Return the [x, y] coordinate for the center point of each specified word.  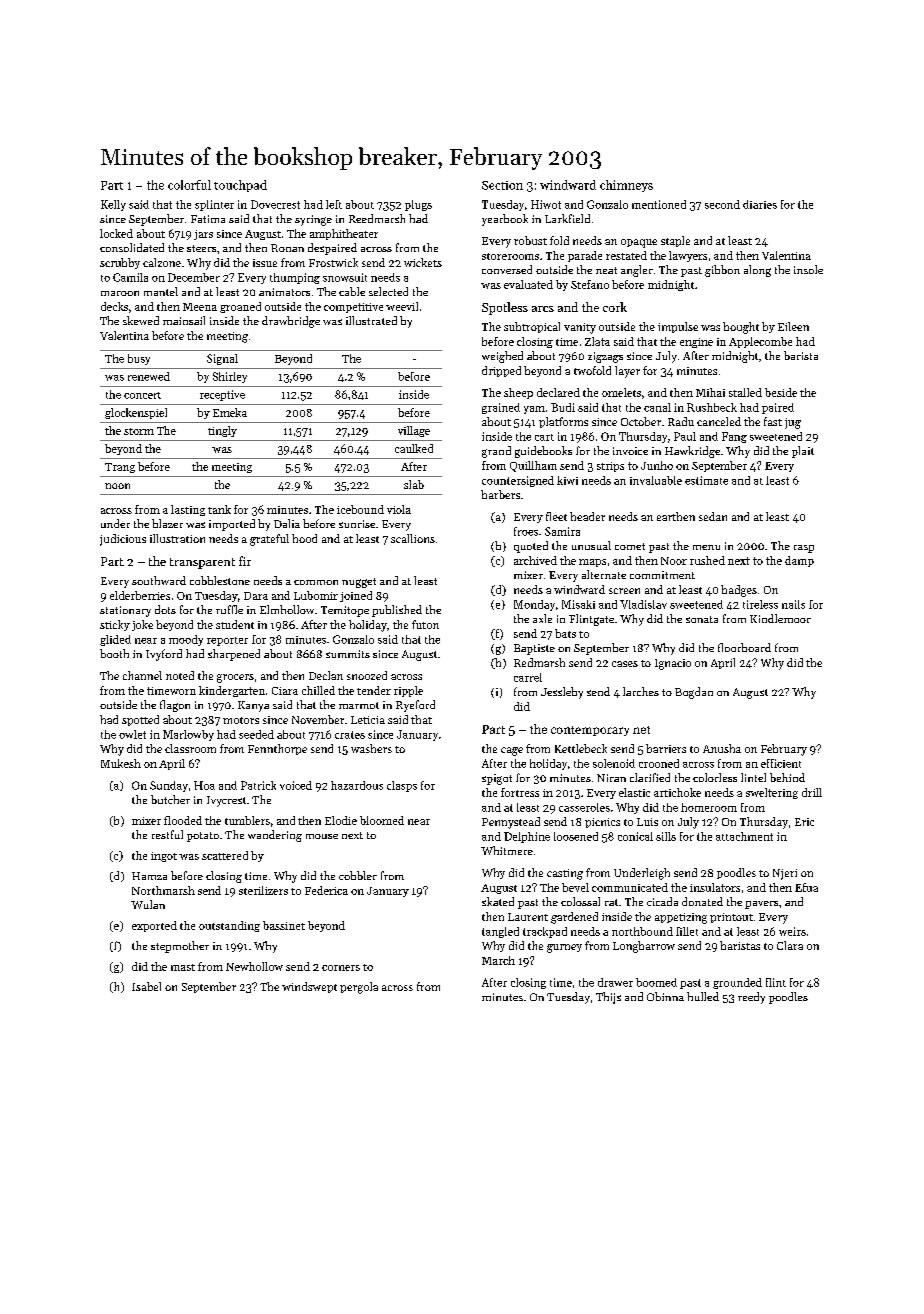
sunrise [357, 524]
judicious [123, 540]
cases [625, 664]
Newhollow [254, 966]
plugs [418, 205]
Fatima [208, 219]
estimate [706, 480]
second [722, 204]
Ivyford [164, 655]
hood [304, 538]
